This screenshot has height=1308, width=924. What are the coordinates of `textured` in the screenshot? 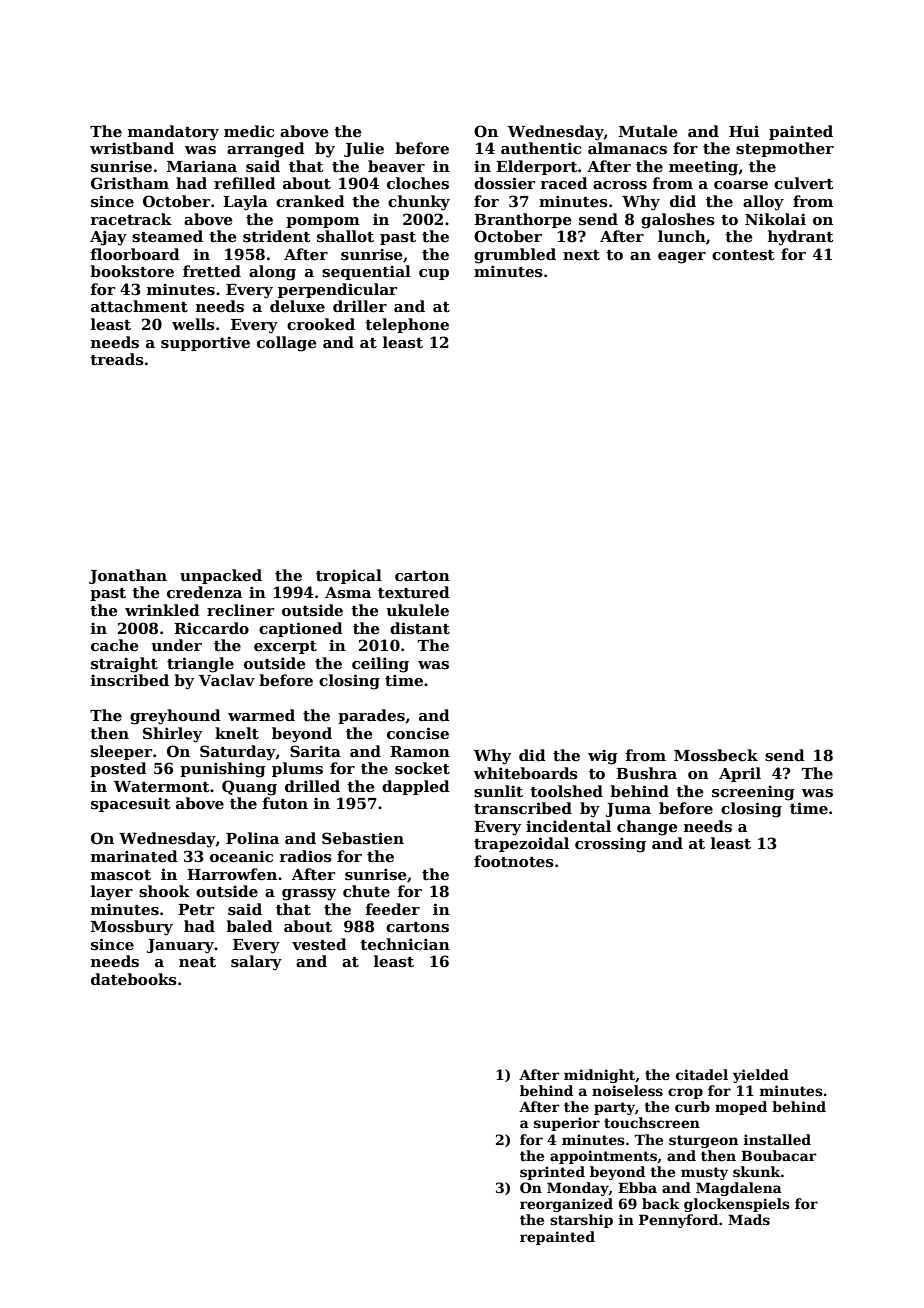 It's located at (414, 592).
